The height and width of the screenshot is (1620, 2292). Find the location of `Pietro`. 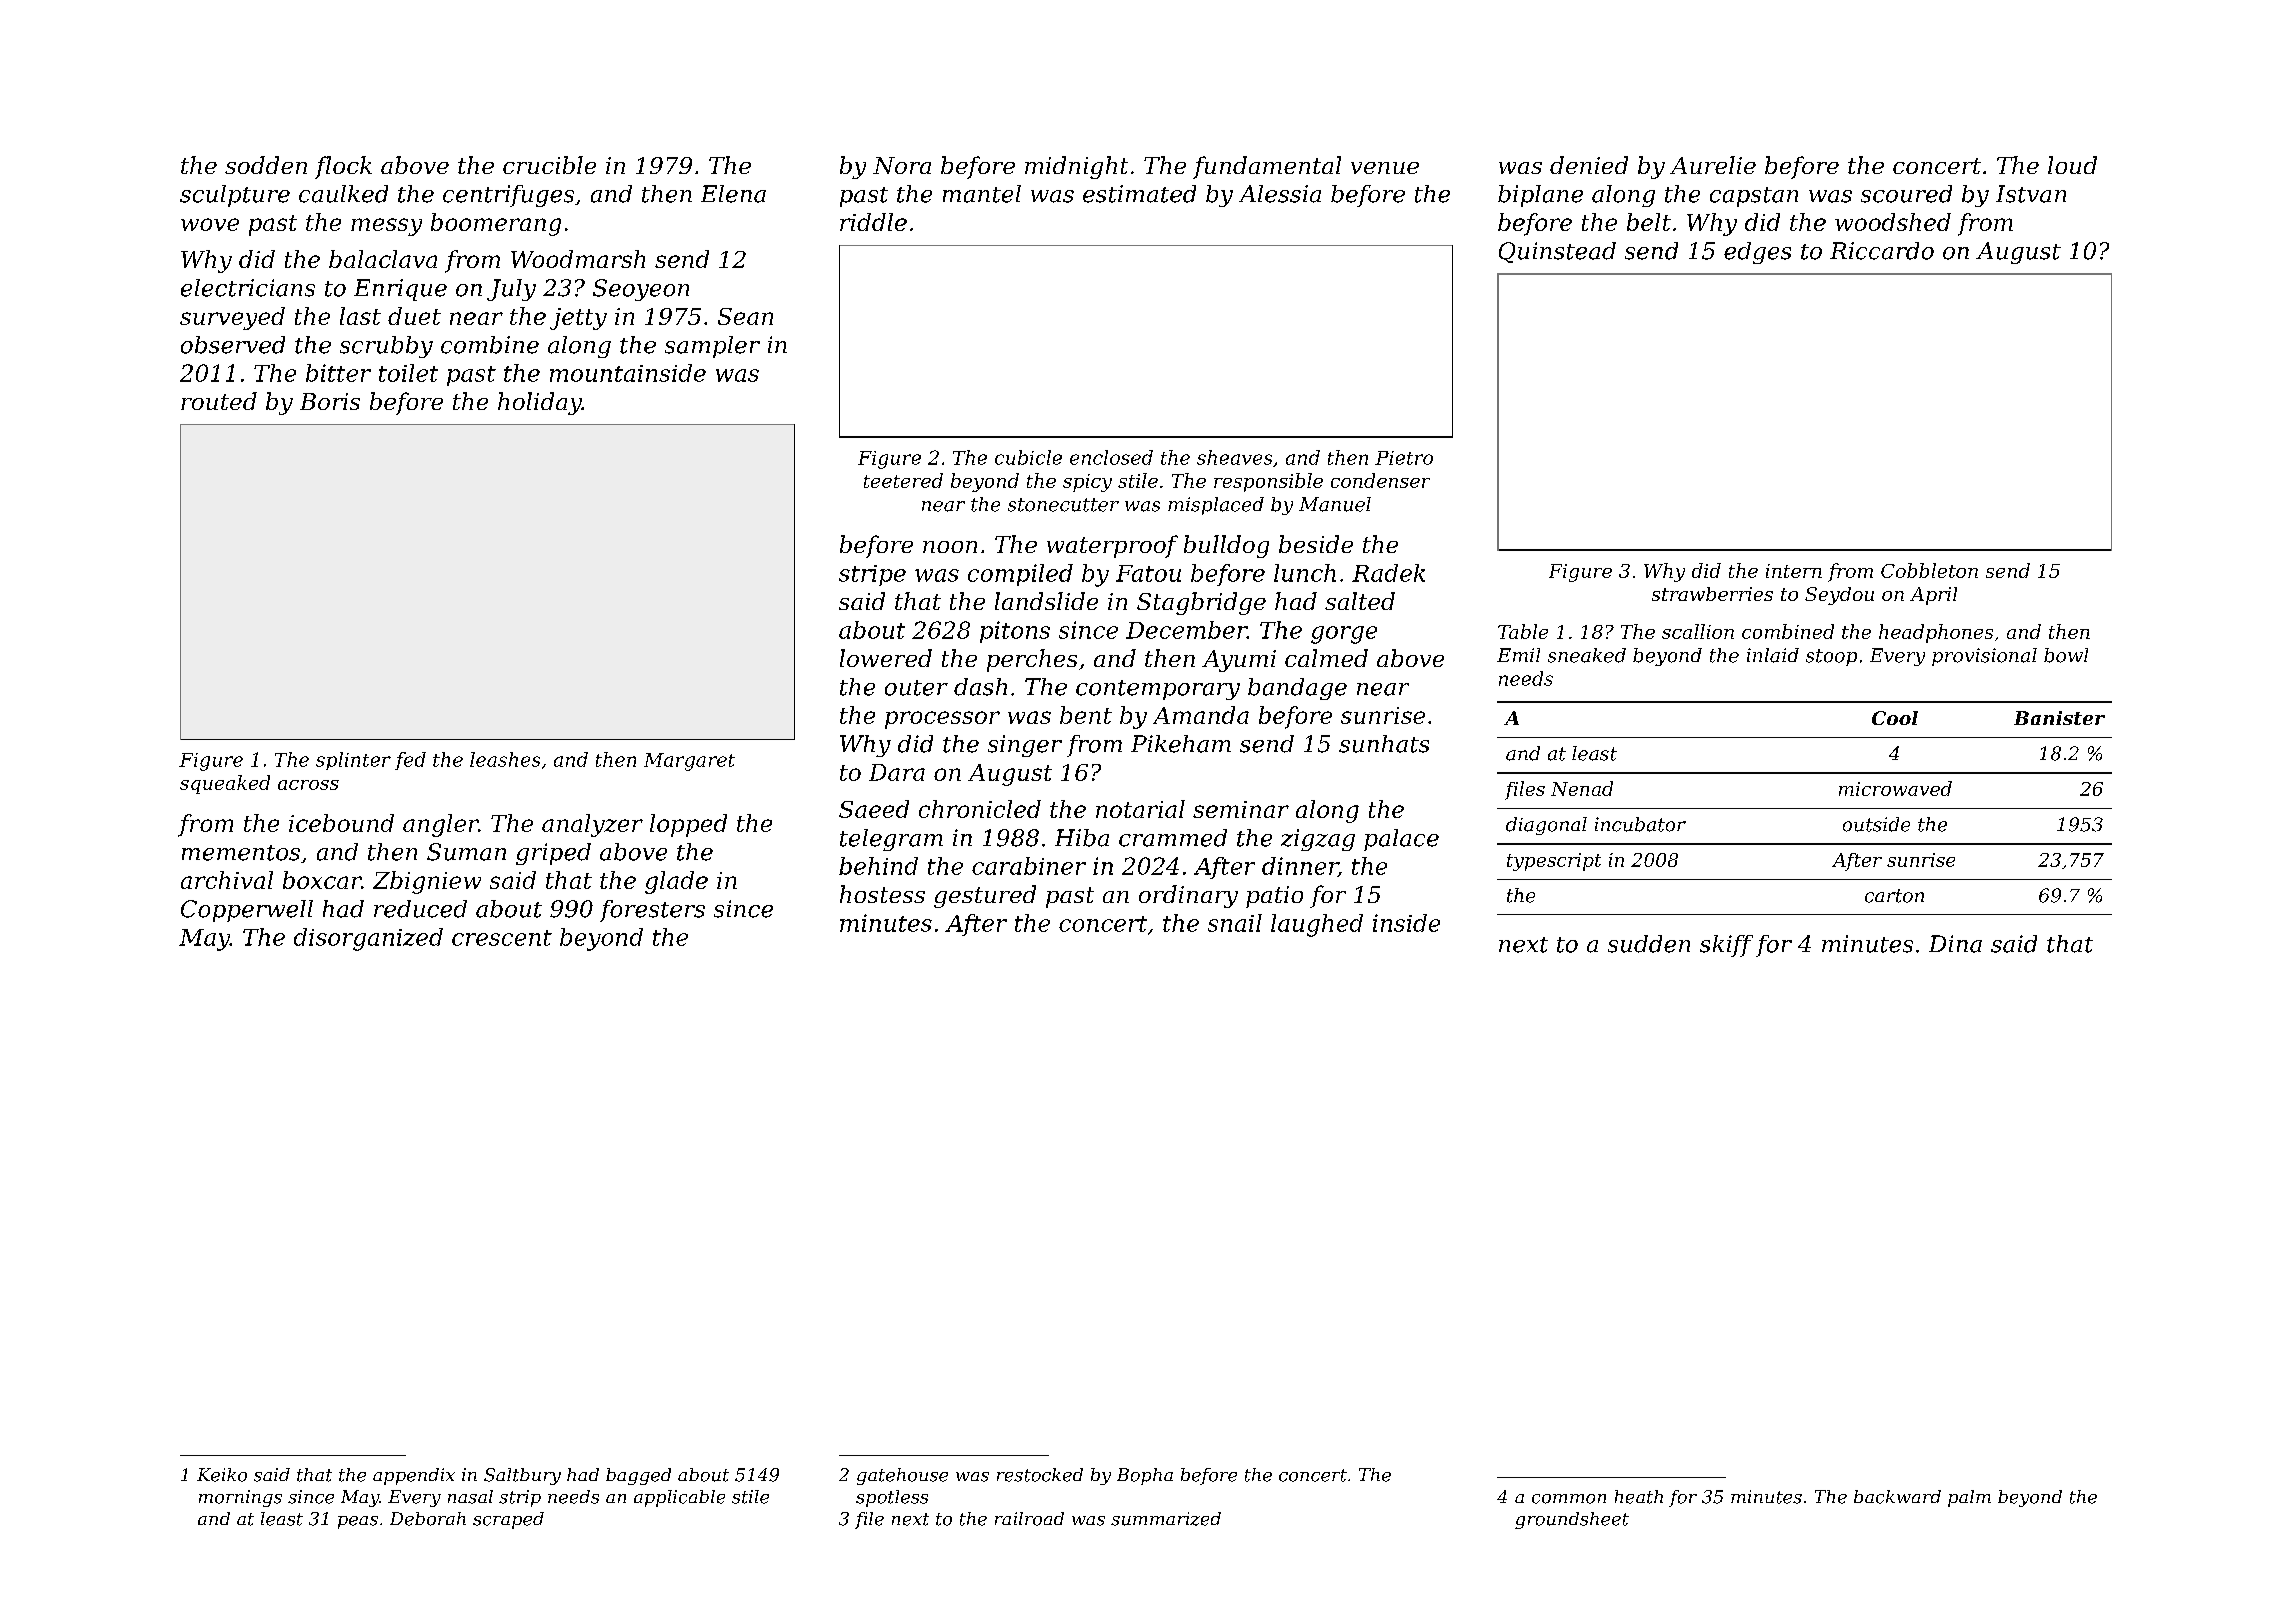

Pietro is located at coordinates (1404, 458).
